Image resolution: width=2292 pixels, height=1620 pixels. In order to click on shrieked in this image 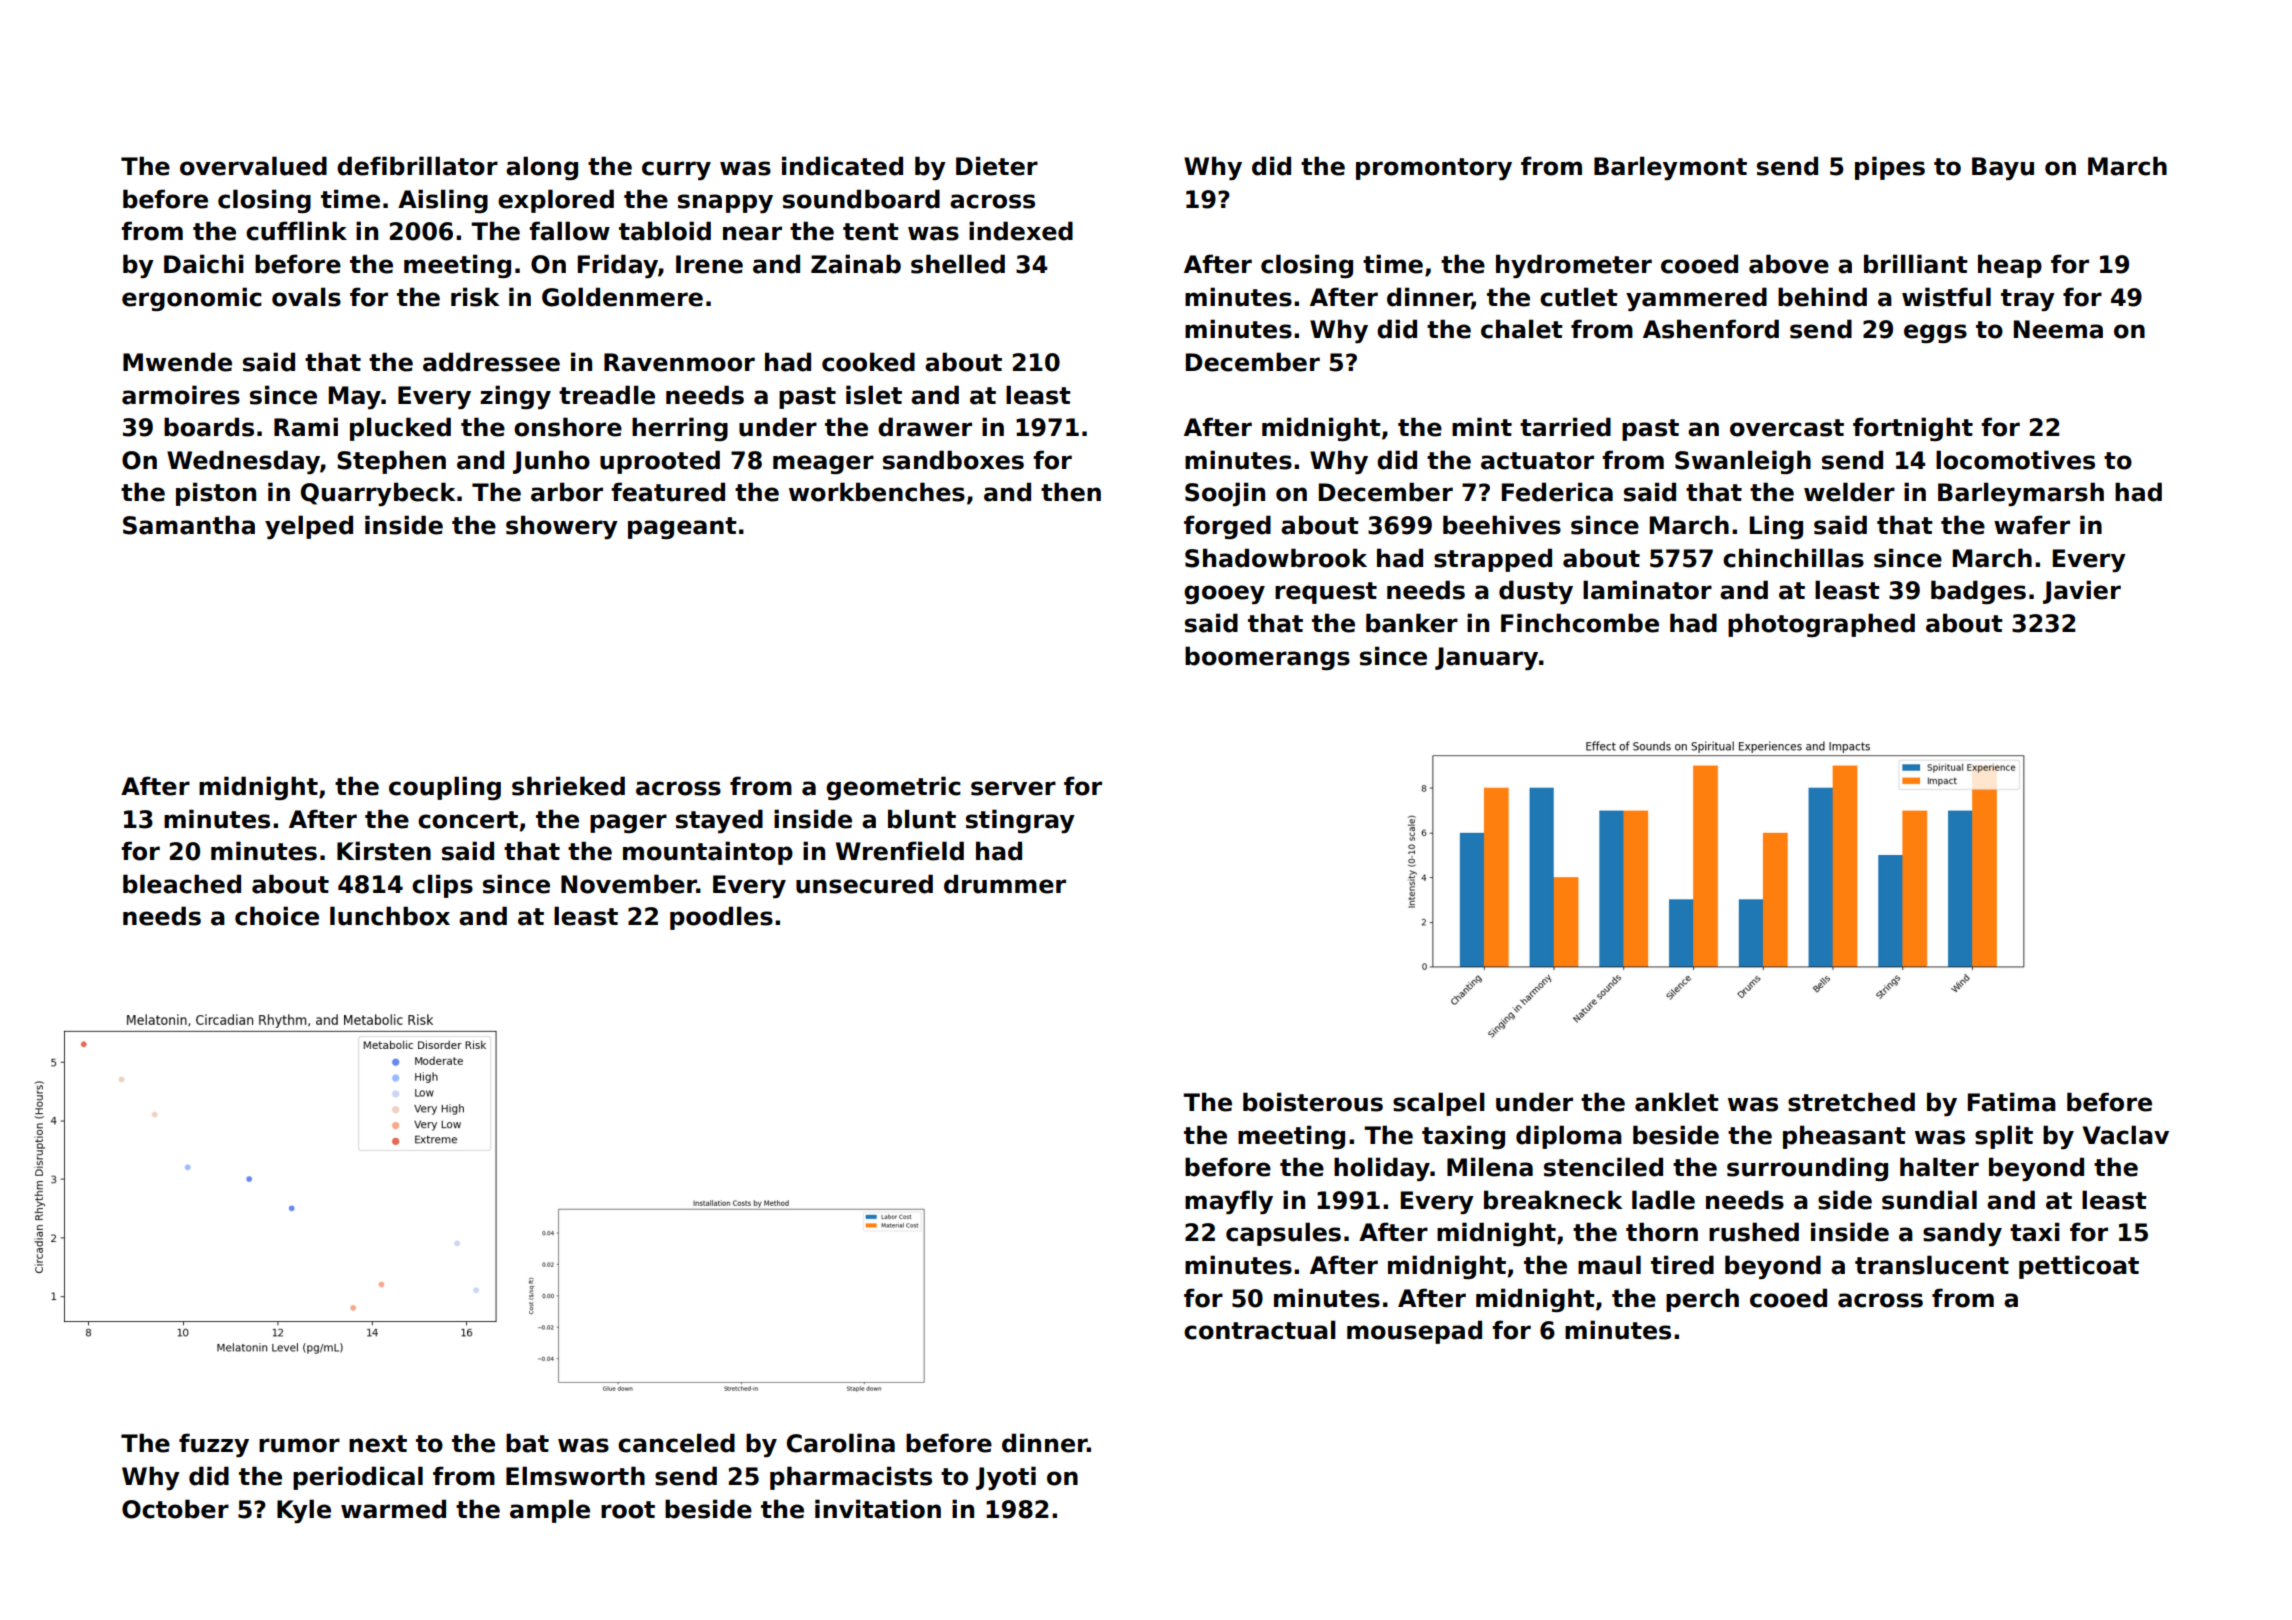, I will do `click(568, 786)`.
